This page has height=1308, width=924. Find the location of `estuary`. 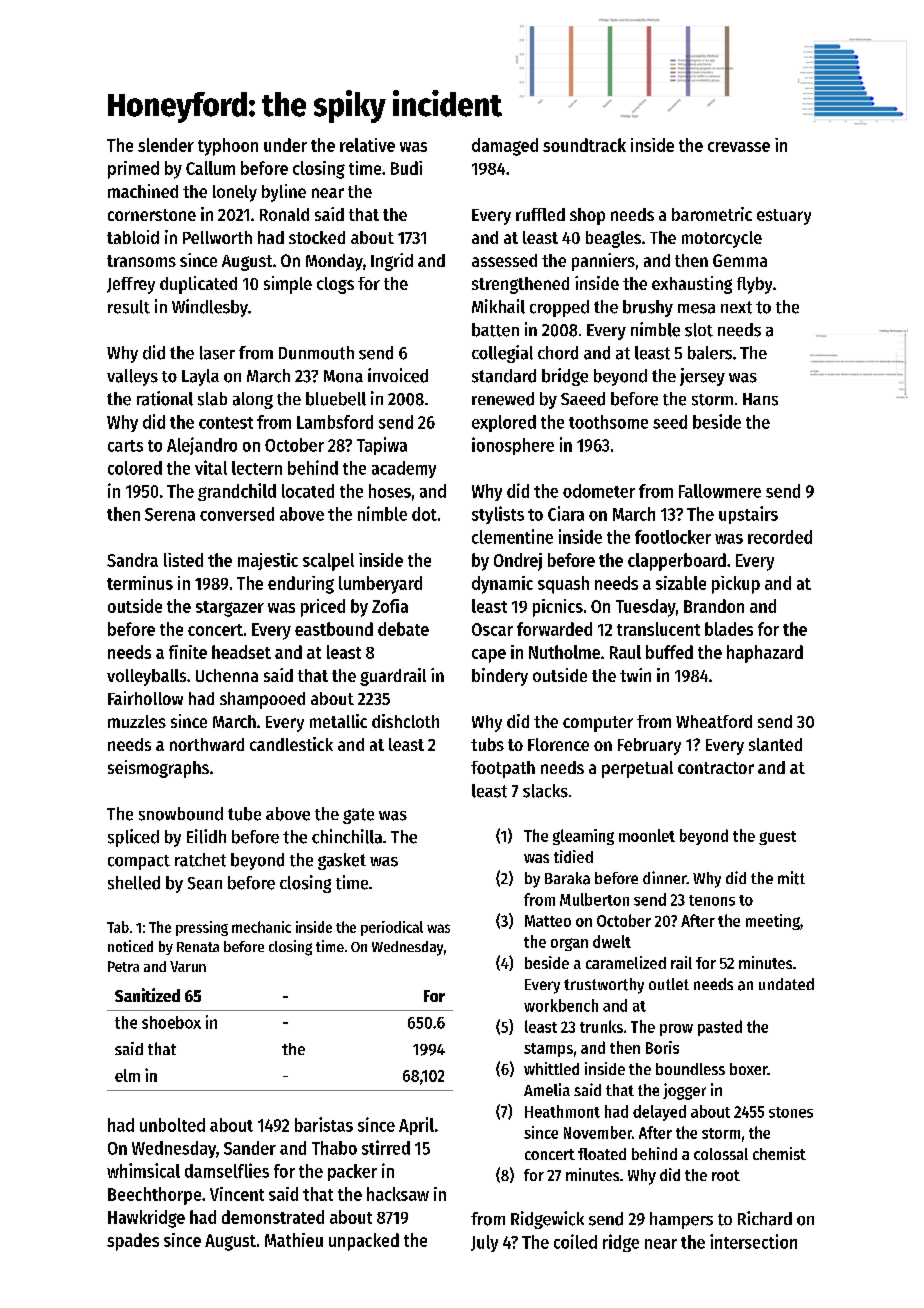

estuary is located at coordinates (784, 217).
